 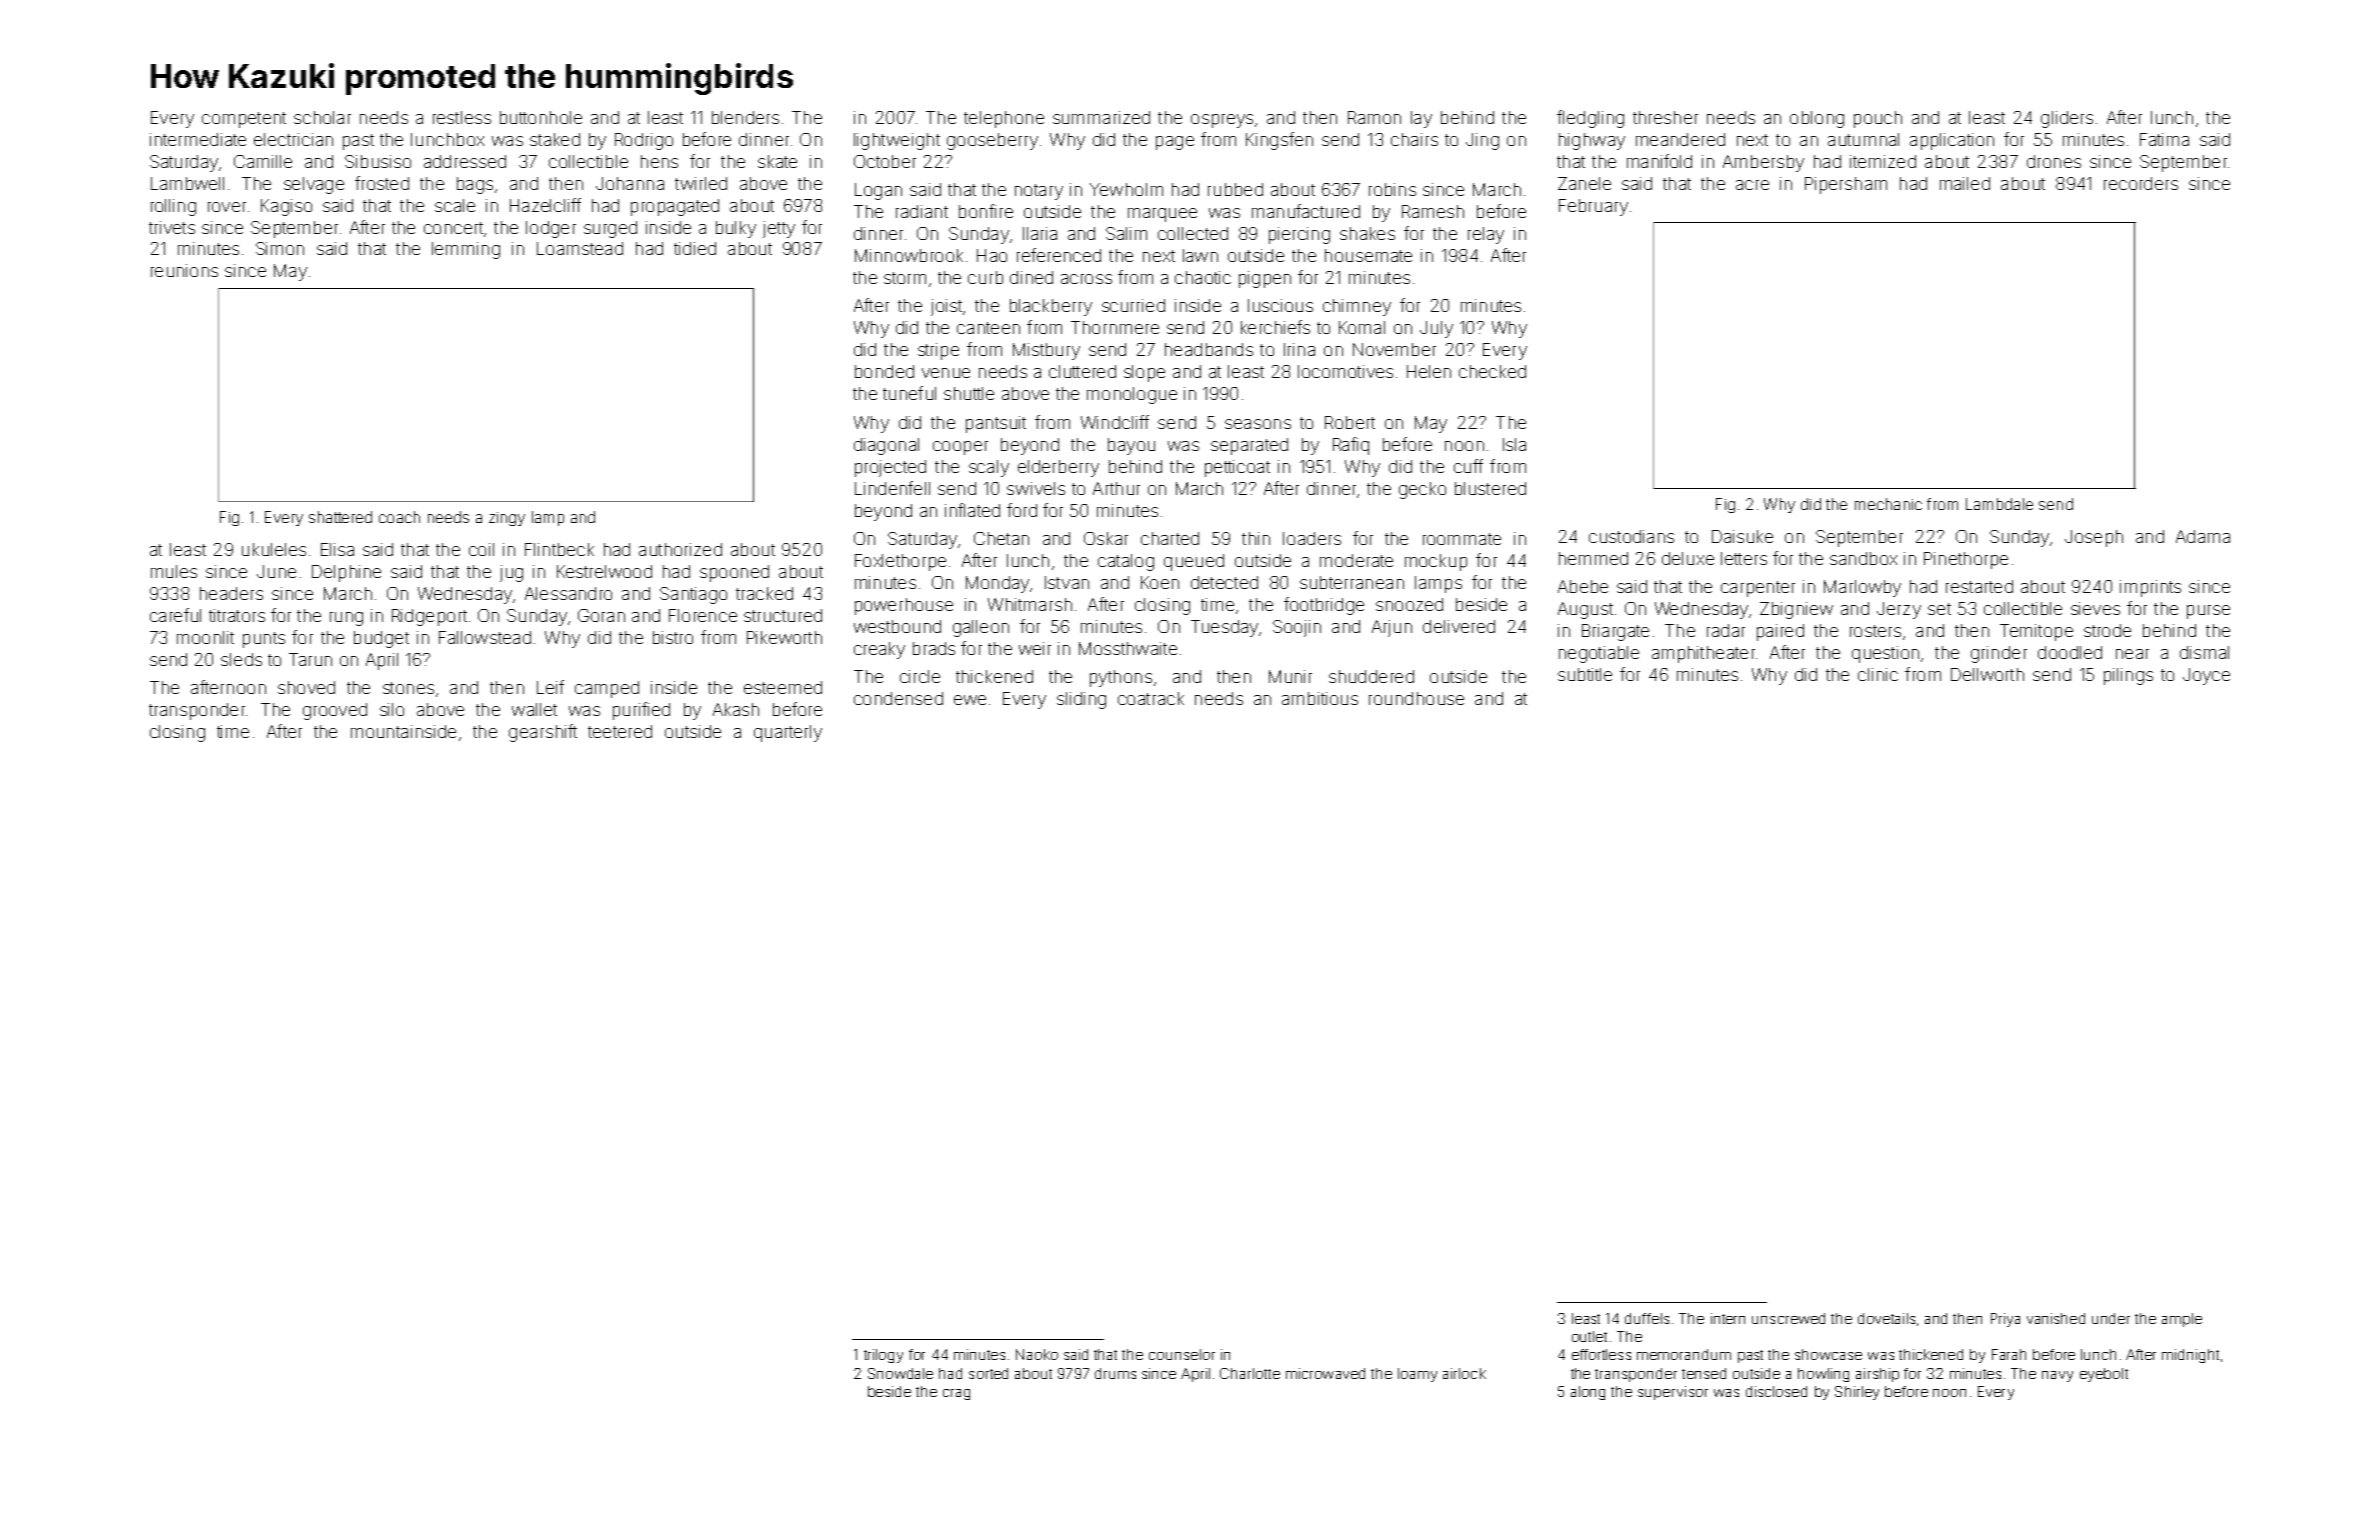 What do you see at coordinates (1590, 119) in the document?
I see `fledgling` at bounding box center [1590, 119].
